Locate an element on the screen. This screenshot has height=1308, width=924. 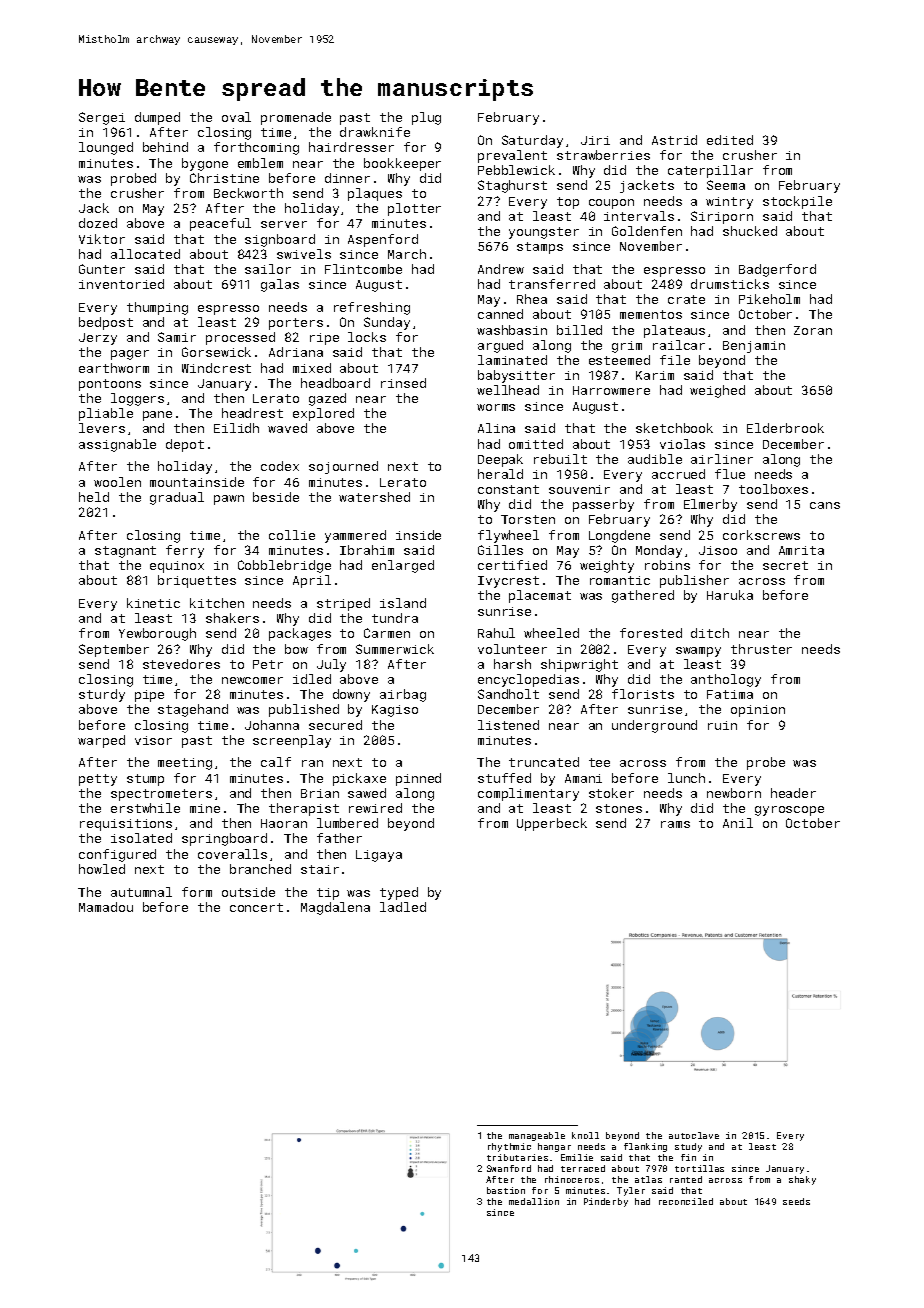
peaceful is located at coordinates (220, 224).
